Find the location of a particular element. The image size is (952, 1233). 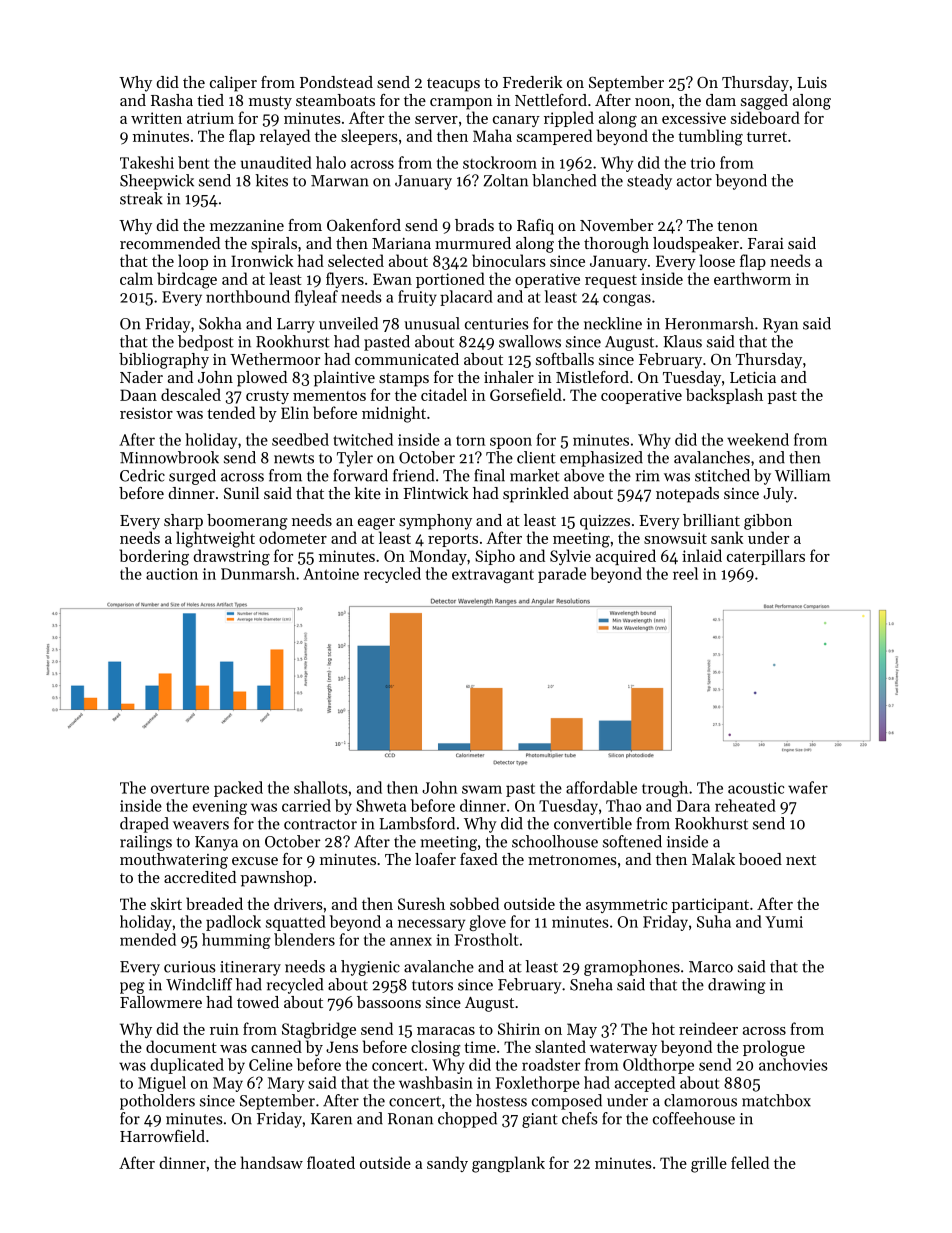

Frostholt is located at coordinates (487, 939).
